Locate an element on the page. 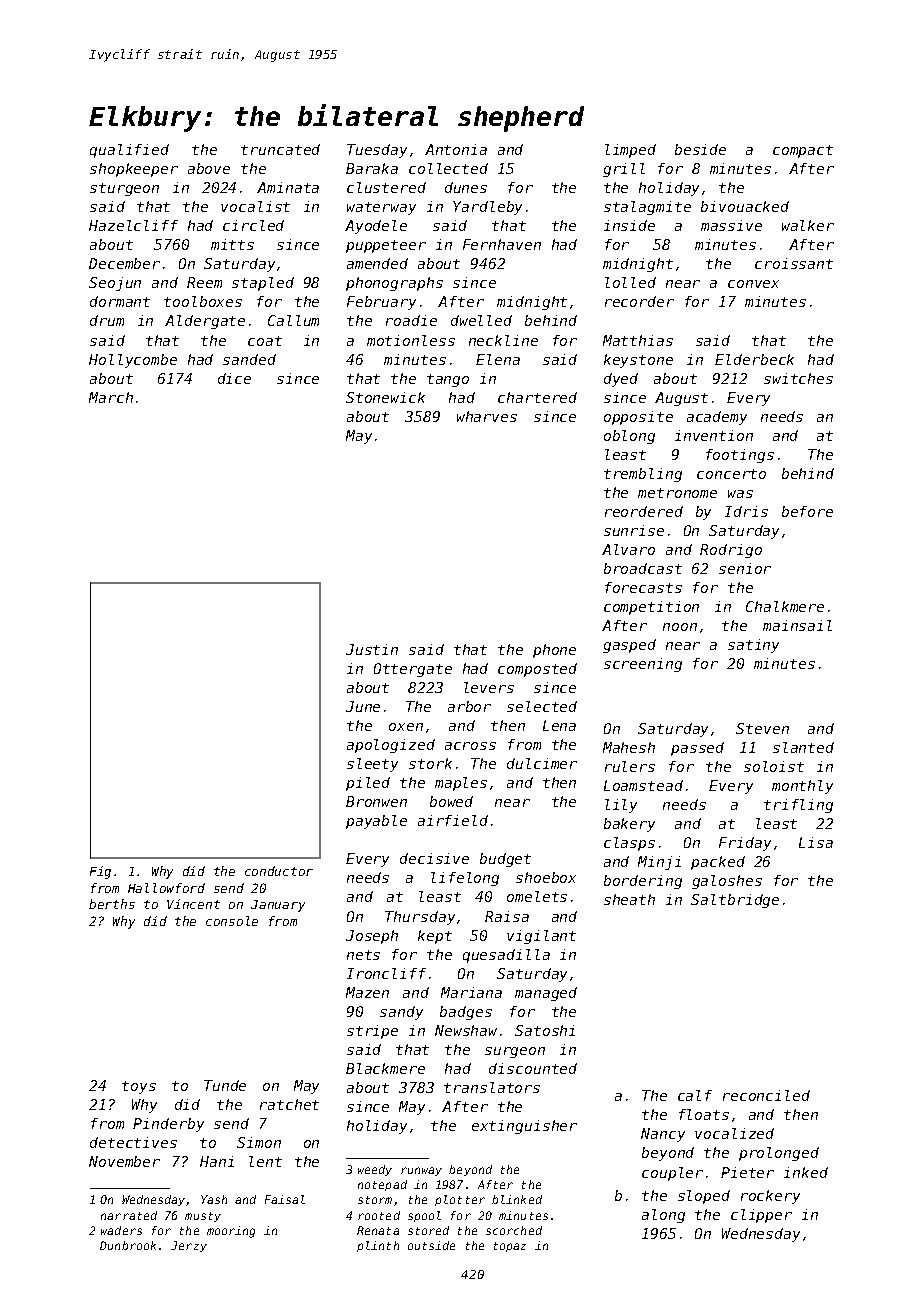 The image size is (924, 1308). galoshes is located at coordinates (727, 882).
